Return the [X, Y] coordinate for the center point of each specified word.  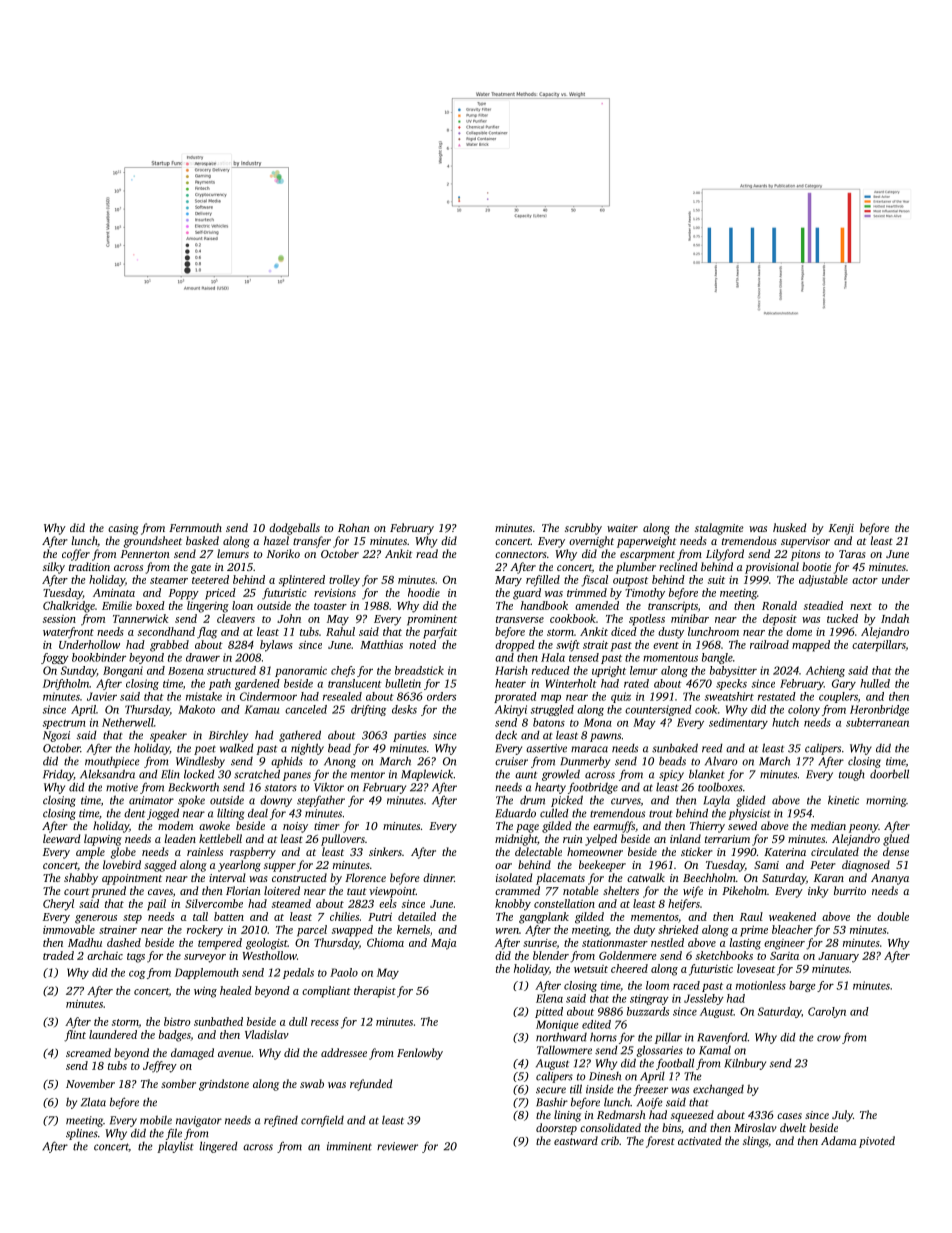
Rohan [354, 527]
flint [75, 1036]
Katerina [785, 852]
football [675, 1064]
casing [123, 529]
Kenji [841, 529]
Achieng [825, 671]
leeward [61, 838]
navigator [199, 1121]
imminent [349, 1146]
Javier [102, 696]
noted [422, 644]
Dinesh [605, 1076]
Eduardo [515, 813]
